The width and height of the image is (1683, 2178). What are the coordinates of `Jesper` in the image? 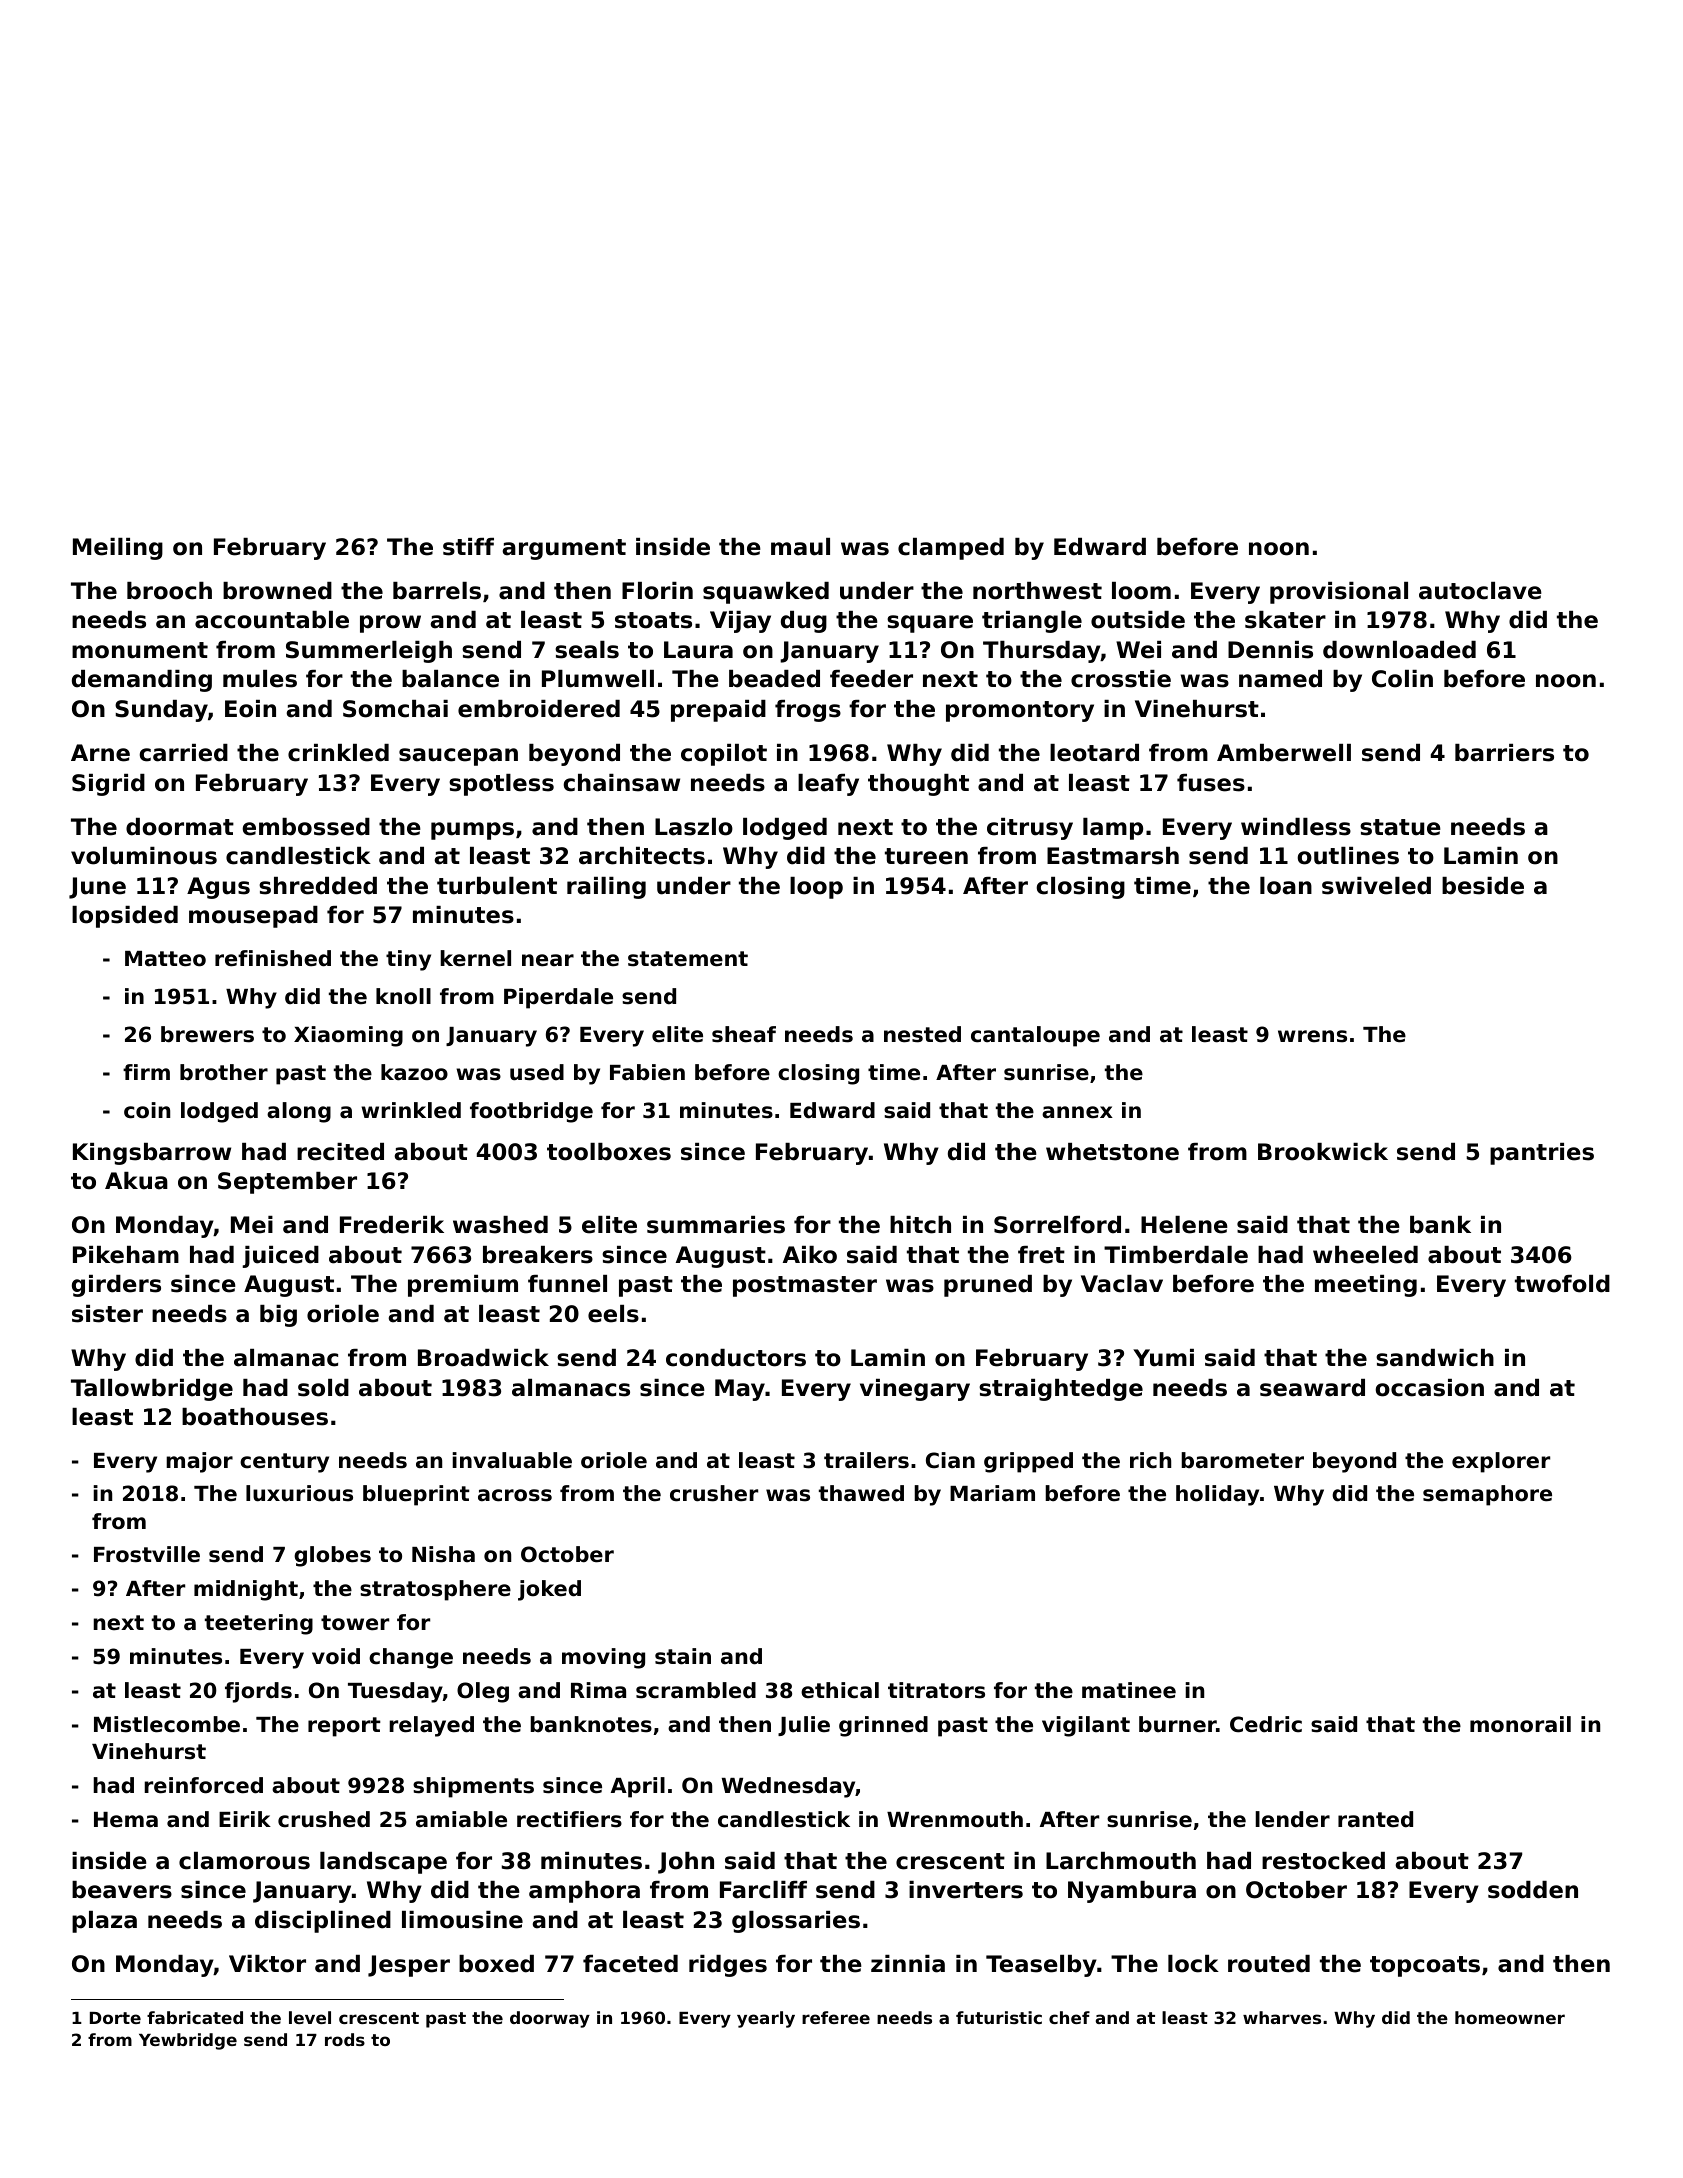 It's located at (409, 1966).
